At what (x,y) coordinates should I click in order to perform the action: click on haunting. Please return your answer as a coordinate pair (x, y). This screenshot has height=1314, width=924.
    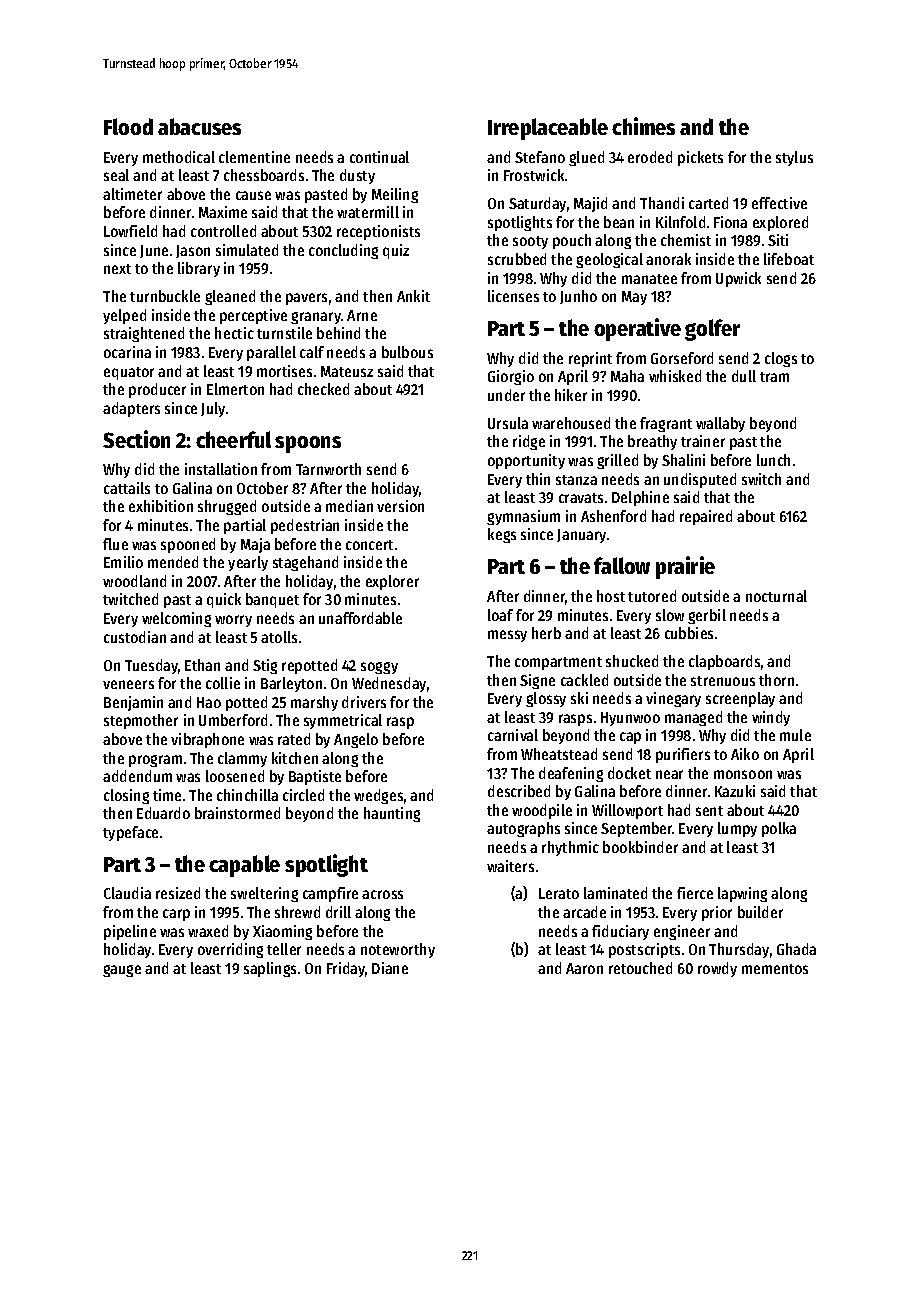
    Looking at the image, I should click on (392, 814).
